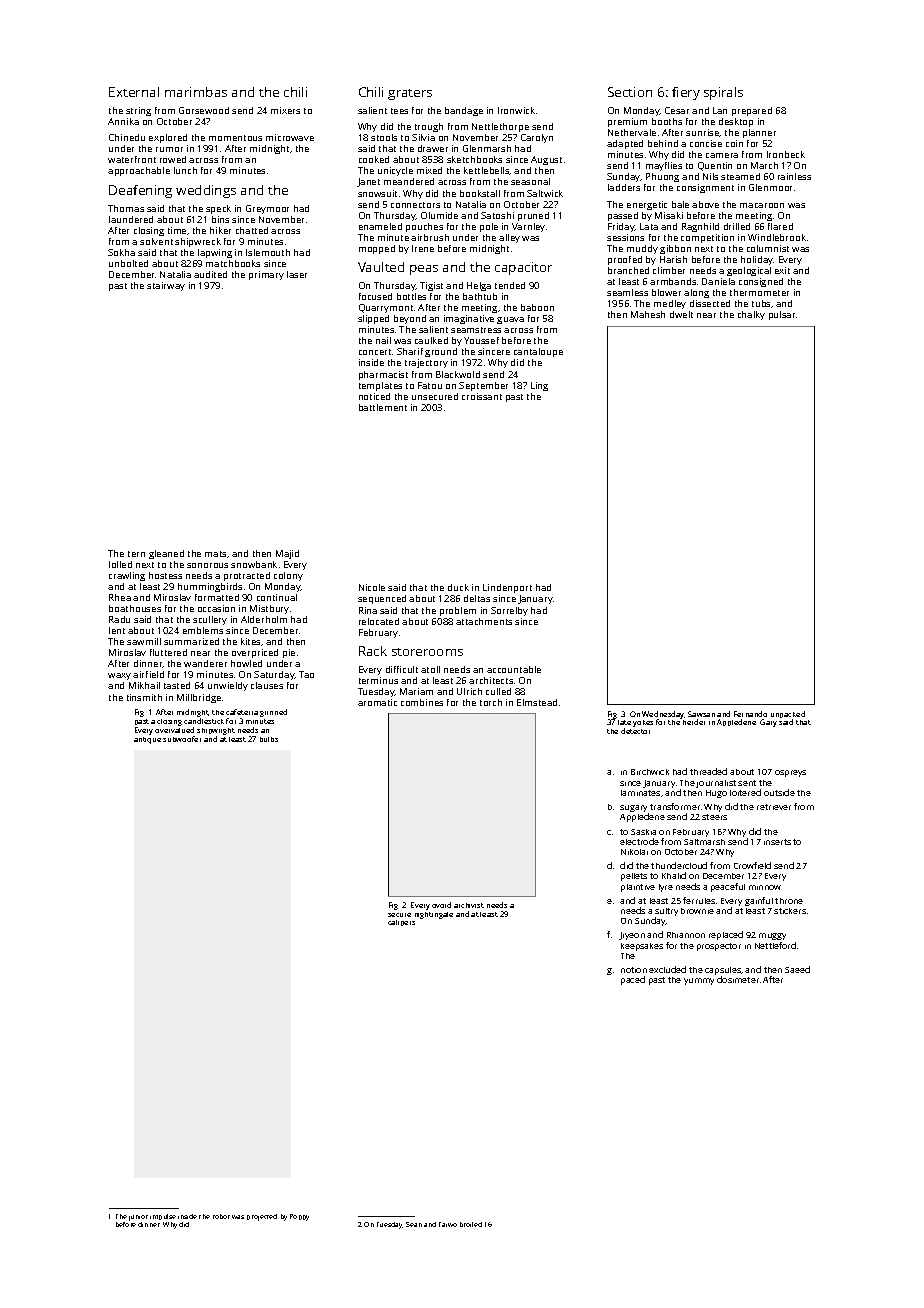 The width and height of the screenshot is (924, 1308). I want to click on Ironwick, so click(516, 110).
